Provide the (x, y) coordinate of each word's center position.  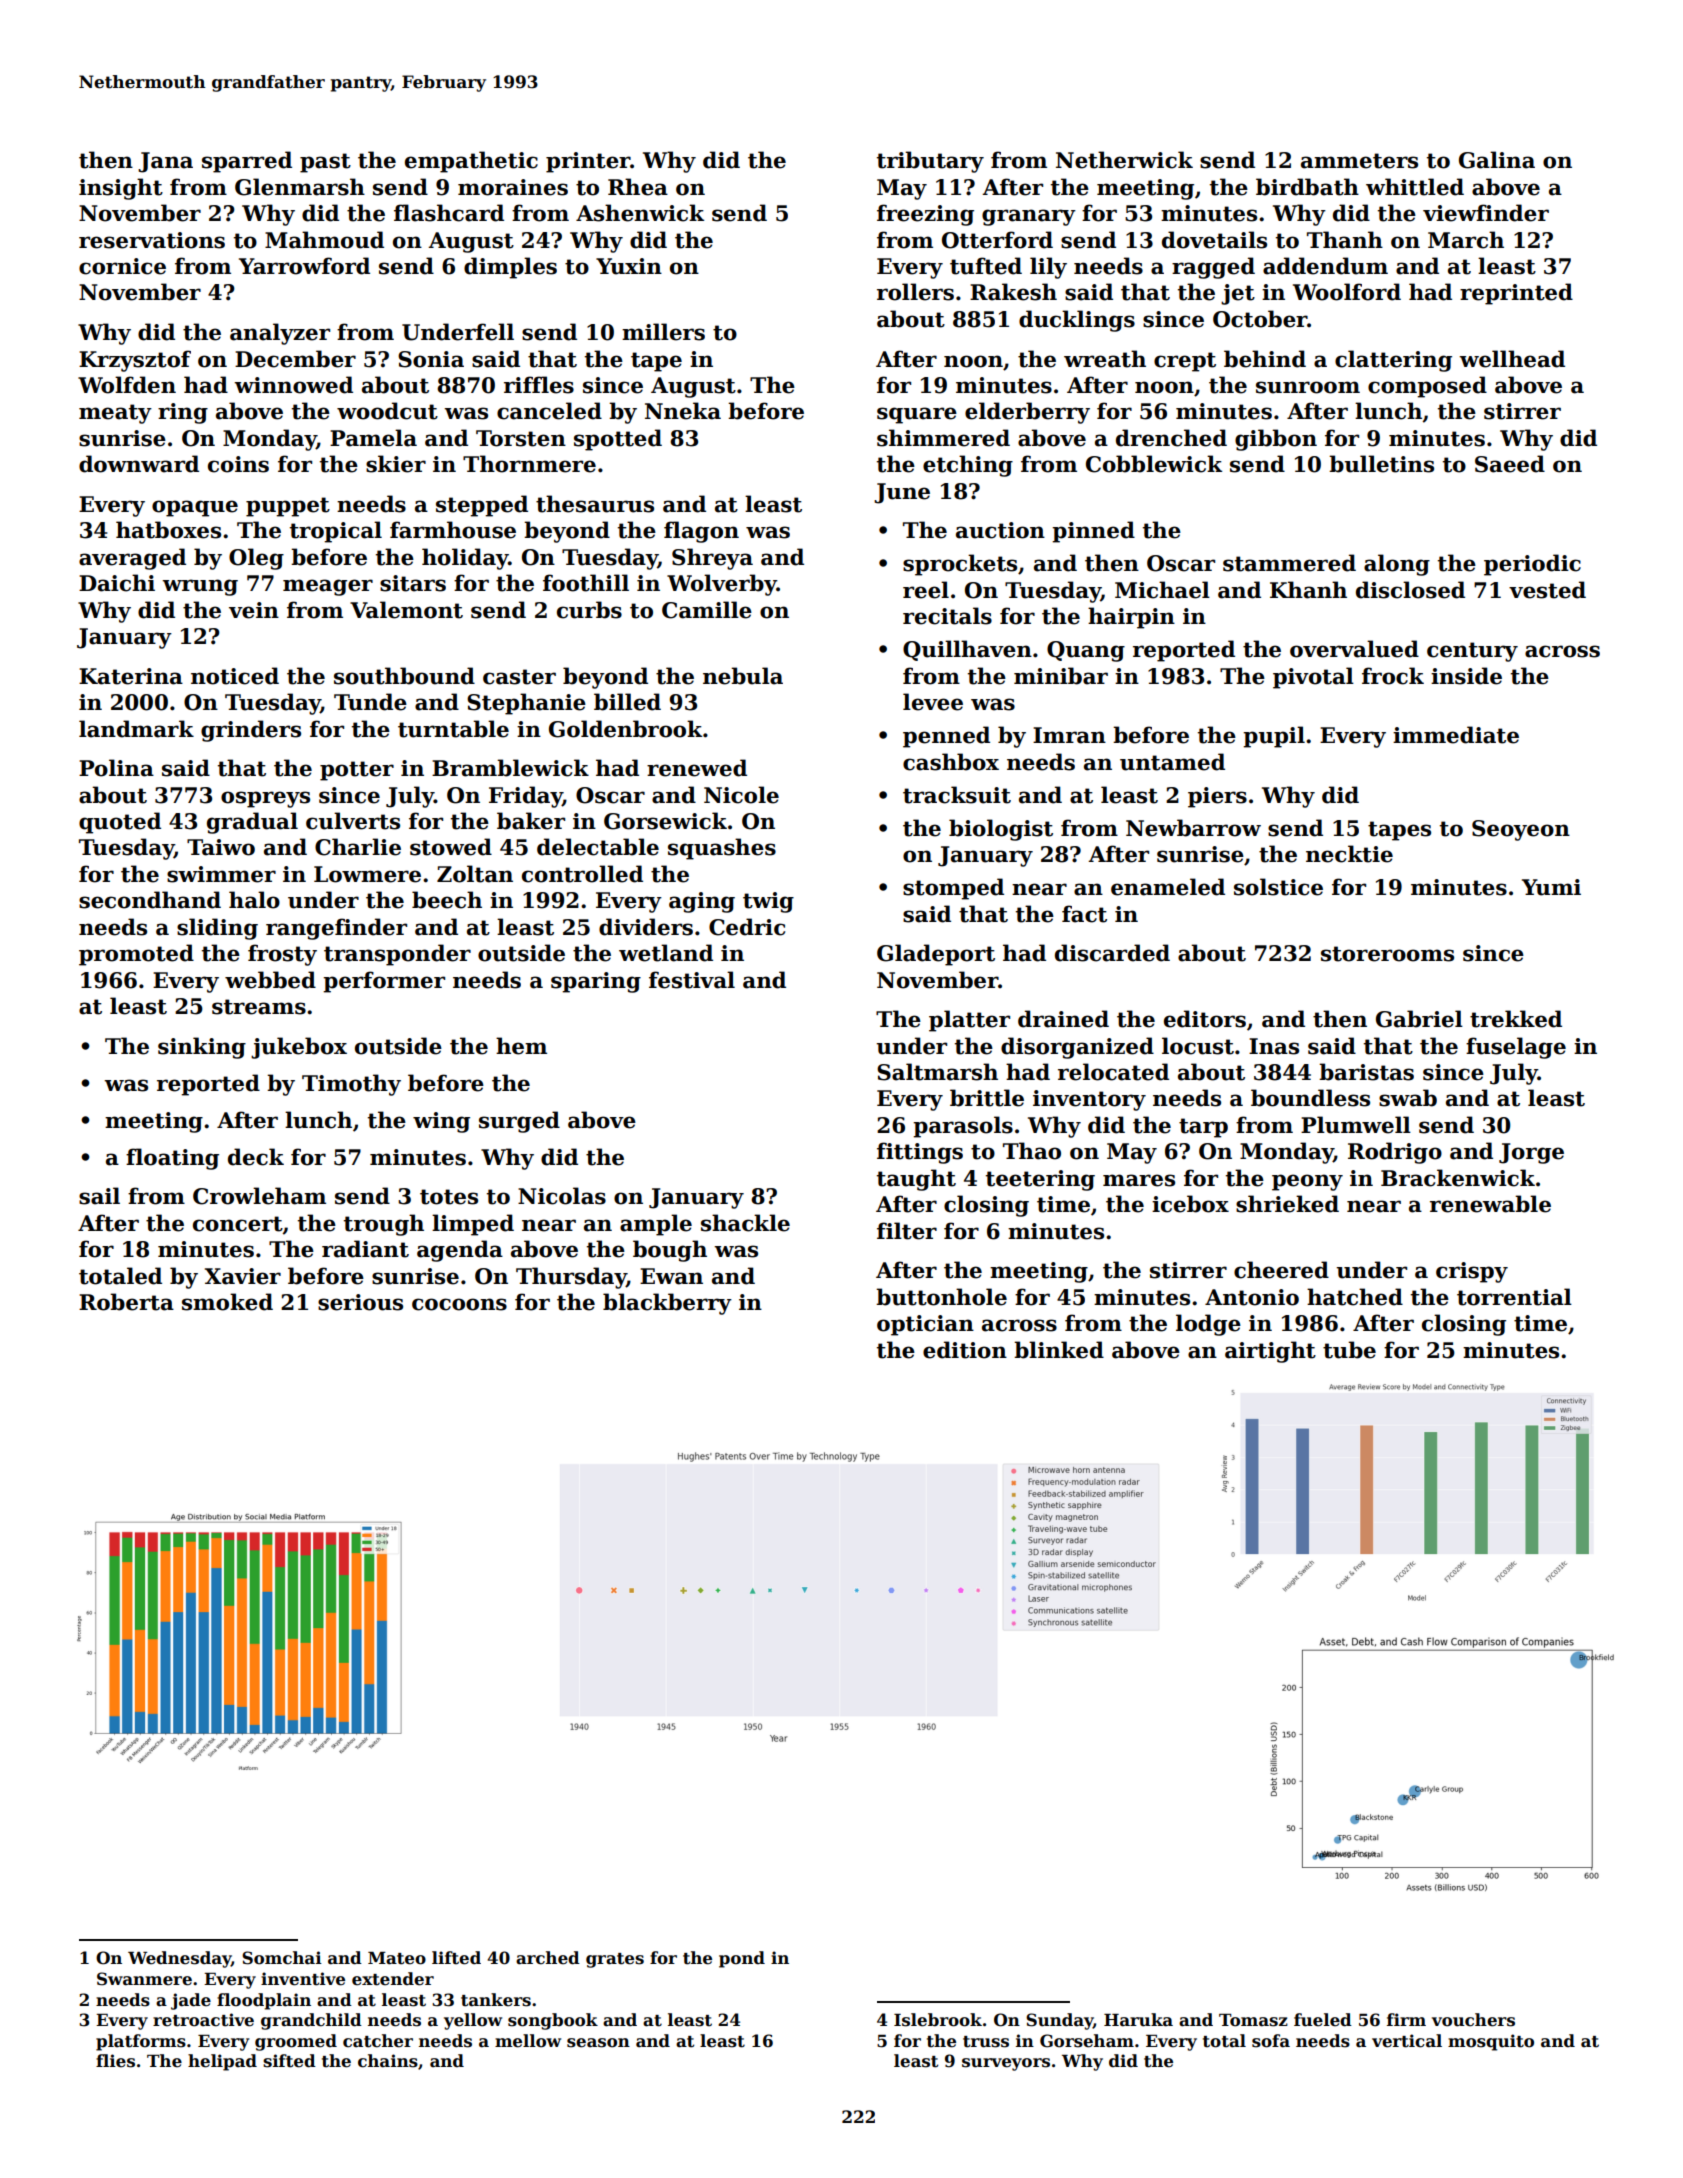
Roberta (126, 1302)
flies (115, 2061)
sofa (1271, 2041)
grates (615, 1960)
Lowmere (367, 874)
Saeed (1510, 464)
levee (933, 702)
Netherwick (1124, 160)
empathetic (471, 162)
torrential (1514, 1297)
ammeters (1359, 161)
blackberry (667, 1304)
